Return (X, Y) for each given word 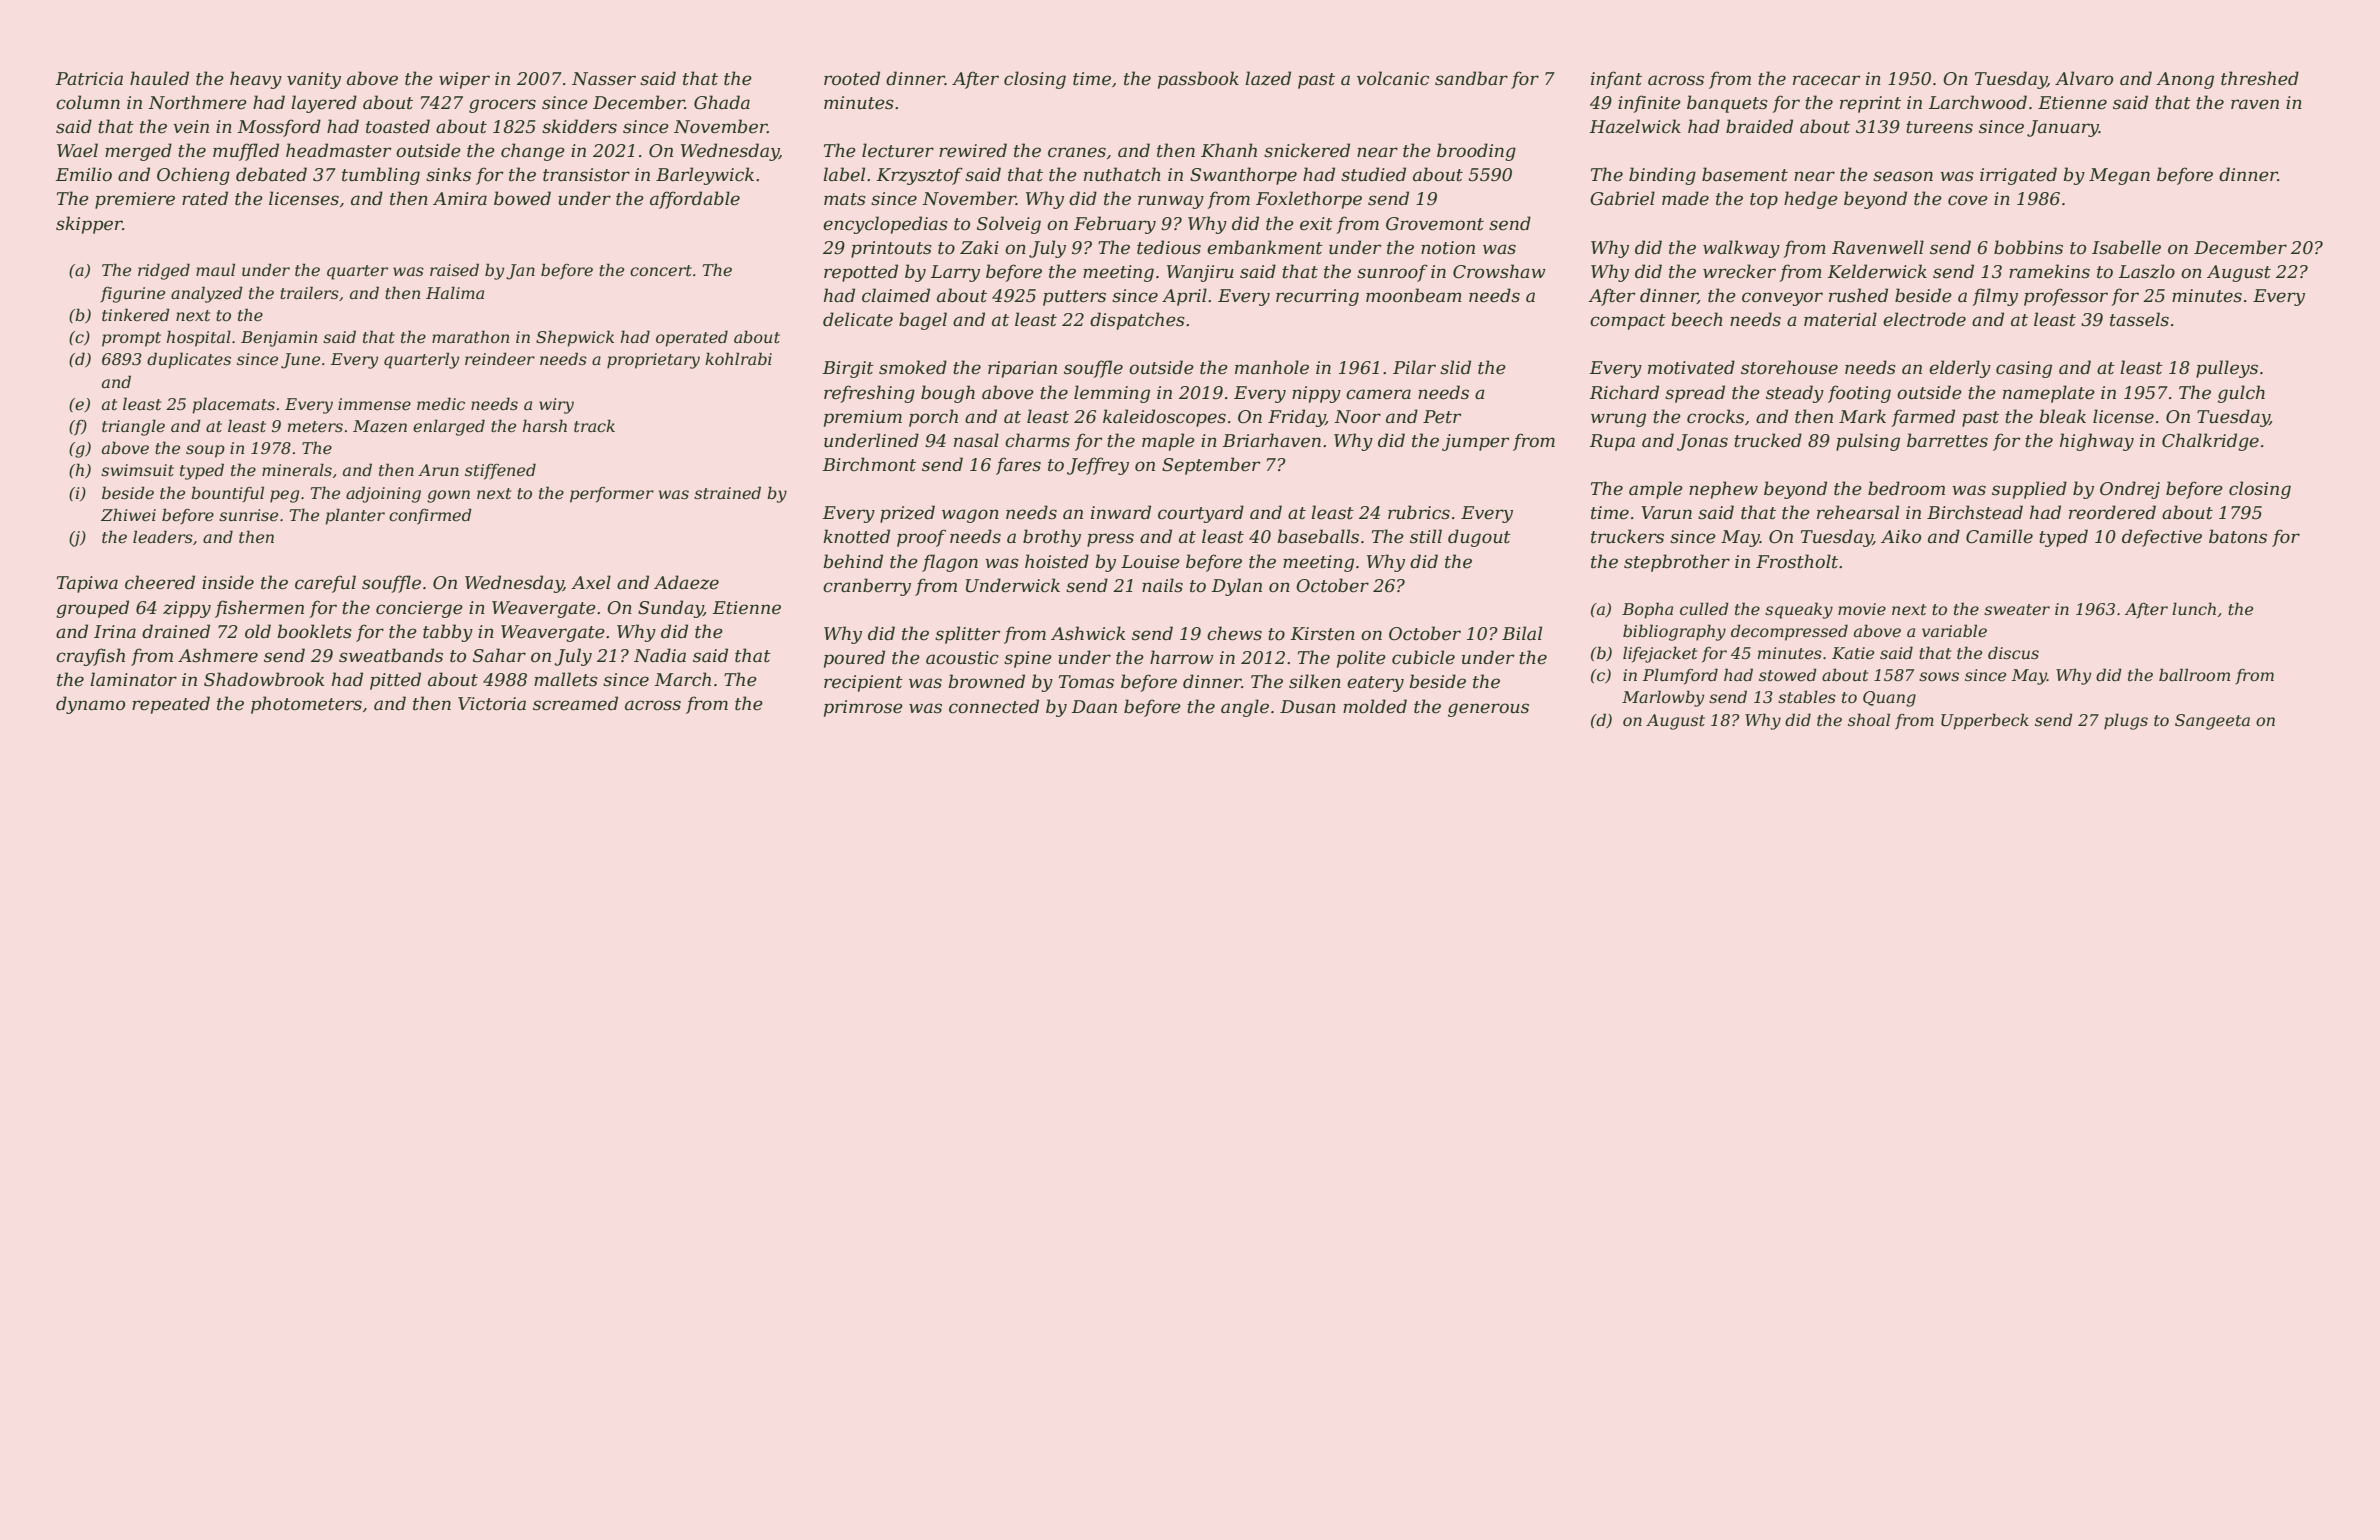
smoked (913, 367)
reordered (2112, 512)
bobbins (2028, 247)
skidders (579, 126)
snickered (1307, 150)
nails (1162, 585)
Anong (2185, 80)
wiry (556, 406)
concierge (419, 609)
